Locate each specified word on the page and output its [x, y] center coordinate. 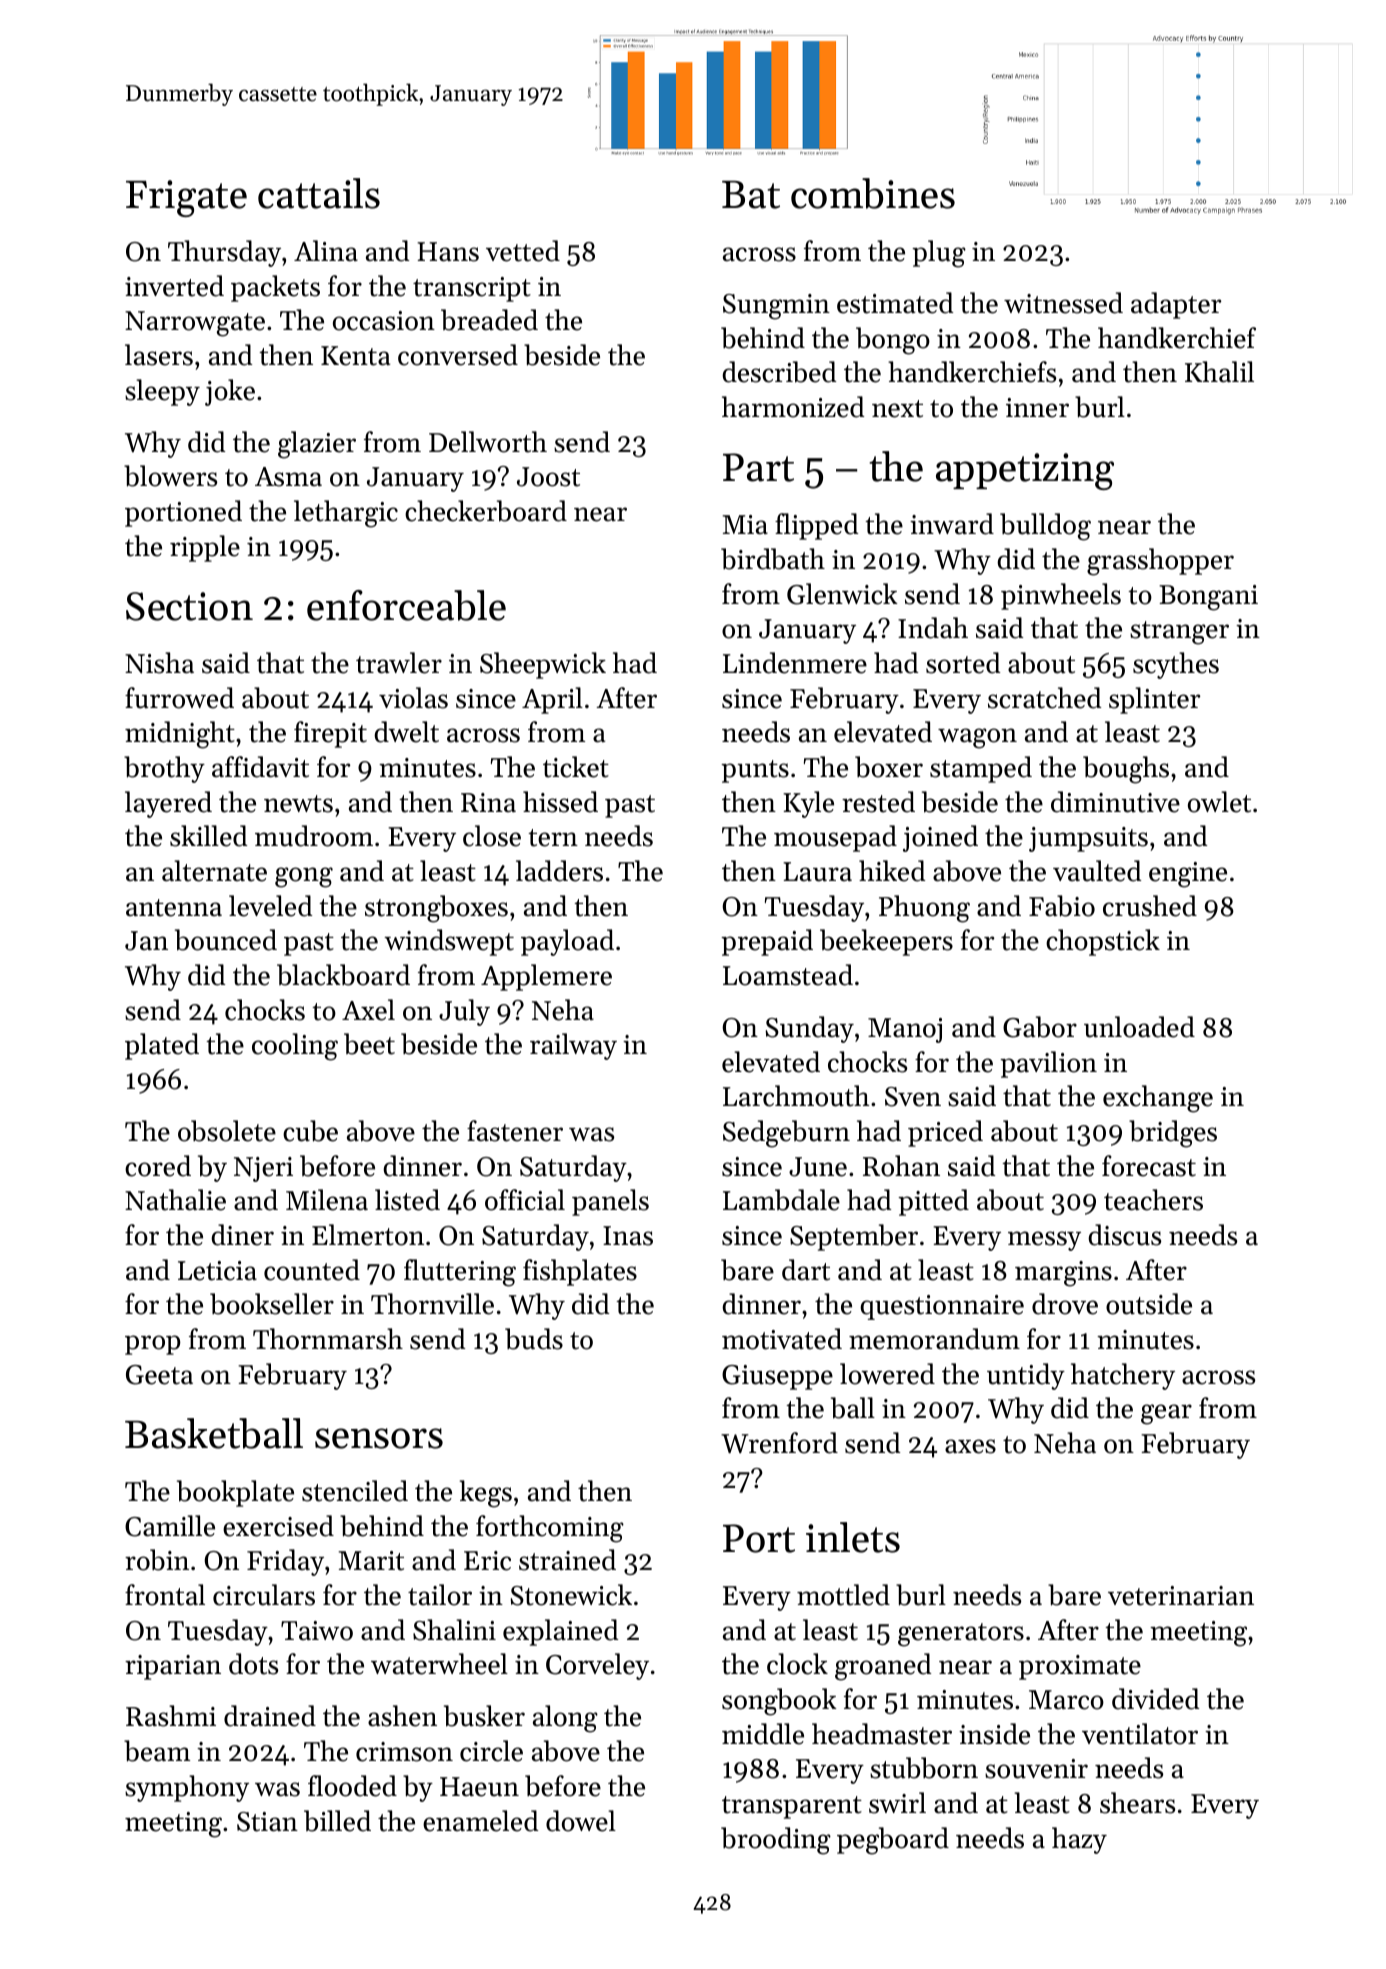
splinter [1155, 700]
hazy [1079, 1840]
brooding [776, 1841]
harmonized [793, 407]
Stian [267, 1822]
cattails [319, 193]
